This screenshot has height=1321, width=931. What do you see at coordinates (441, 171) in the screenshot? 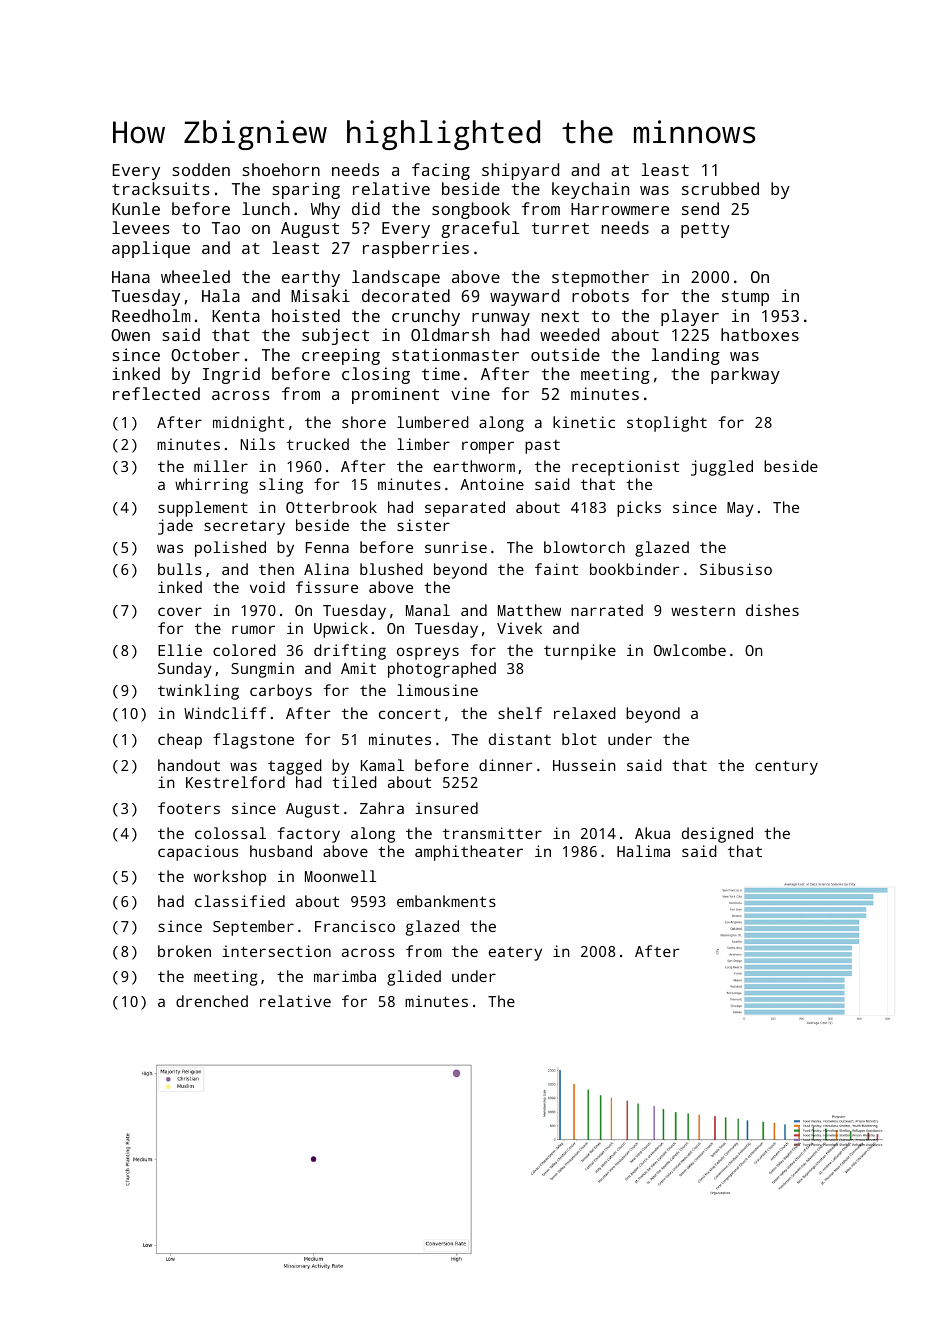
I see `facing` at bounding box center [441, 171].
